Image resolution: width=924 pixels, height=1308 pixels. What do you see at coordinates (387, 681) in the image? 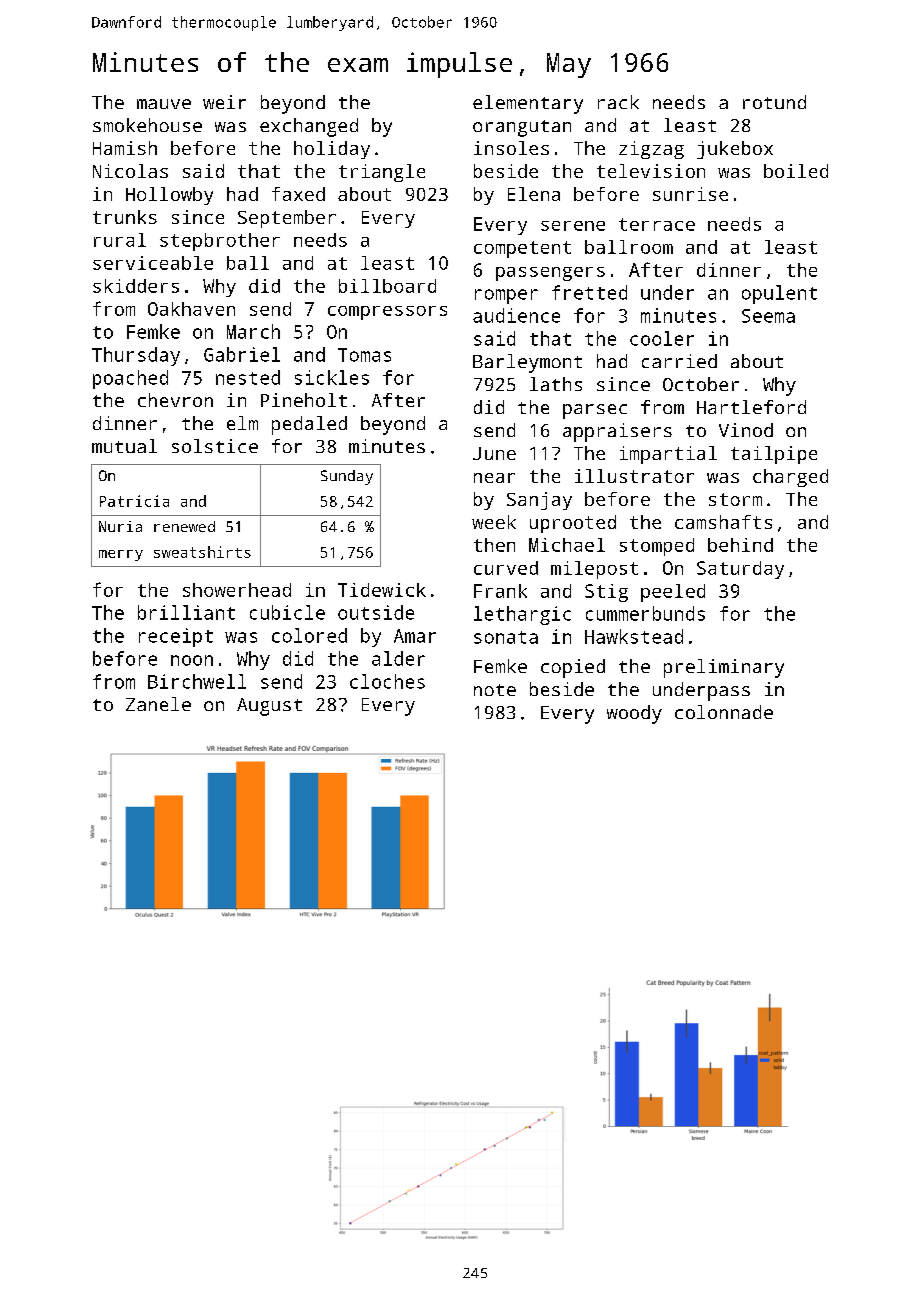
I see `cloches` at bounding box center [387, 681].
